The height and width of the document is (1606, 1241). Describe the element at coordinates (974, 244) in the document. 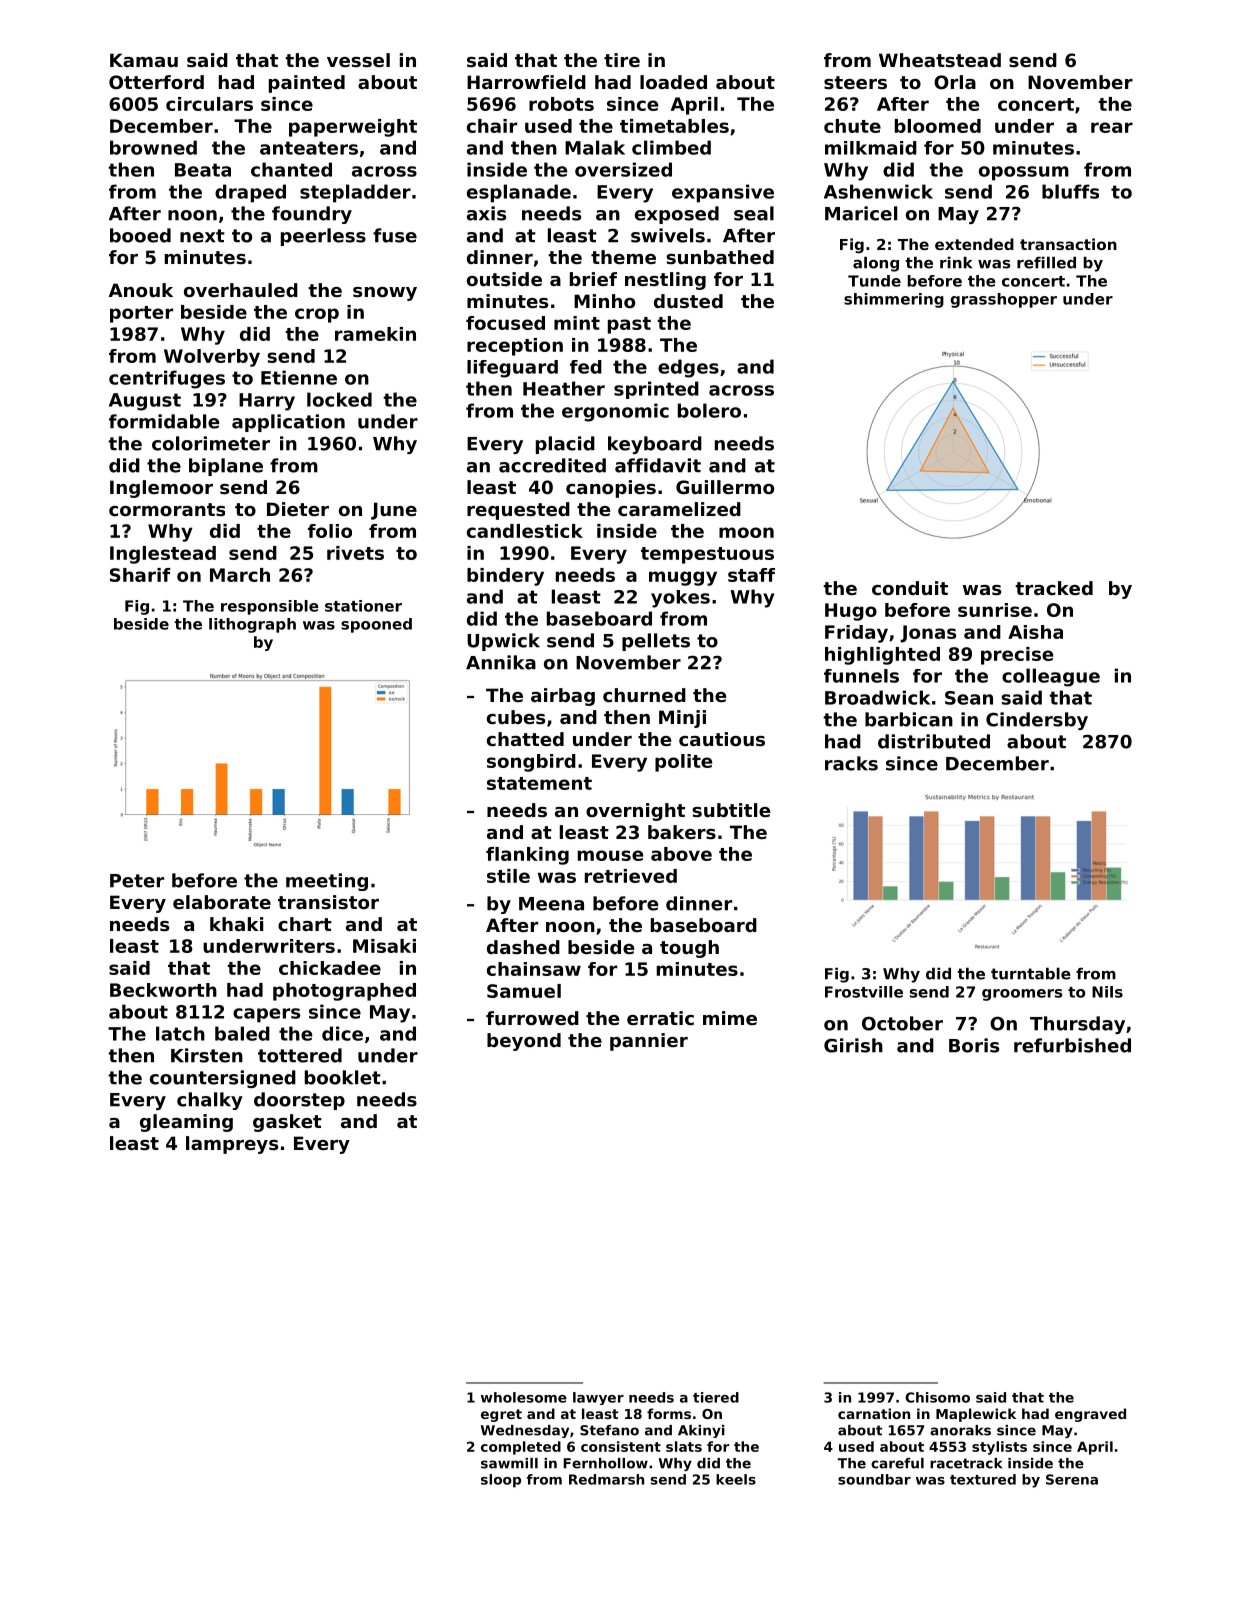

I see `extended` at that location.
